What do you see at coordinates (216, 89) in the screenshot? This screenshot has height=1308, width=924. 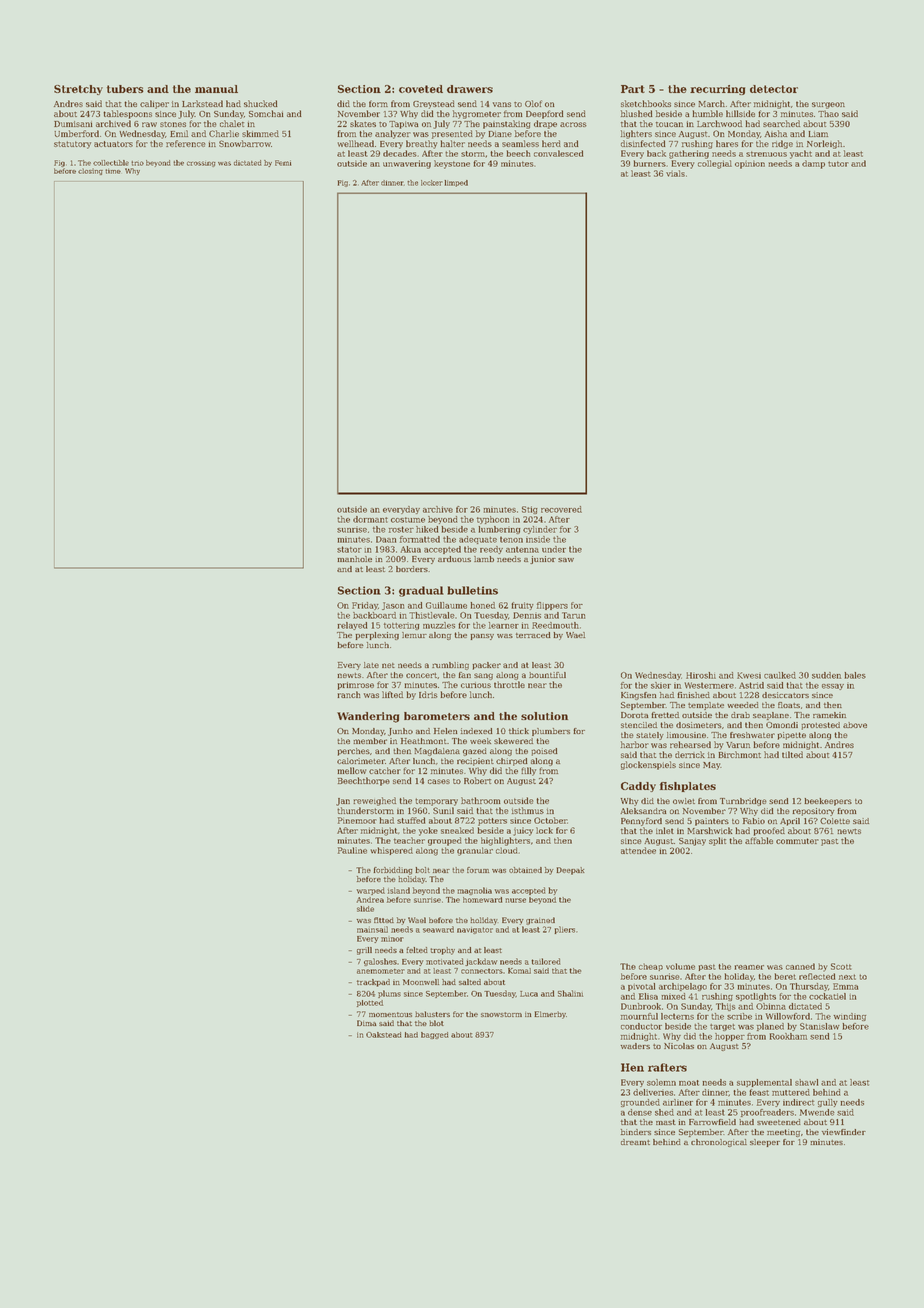 I see `manual` at bounding box center [216, 89].
